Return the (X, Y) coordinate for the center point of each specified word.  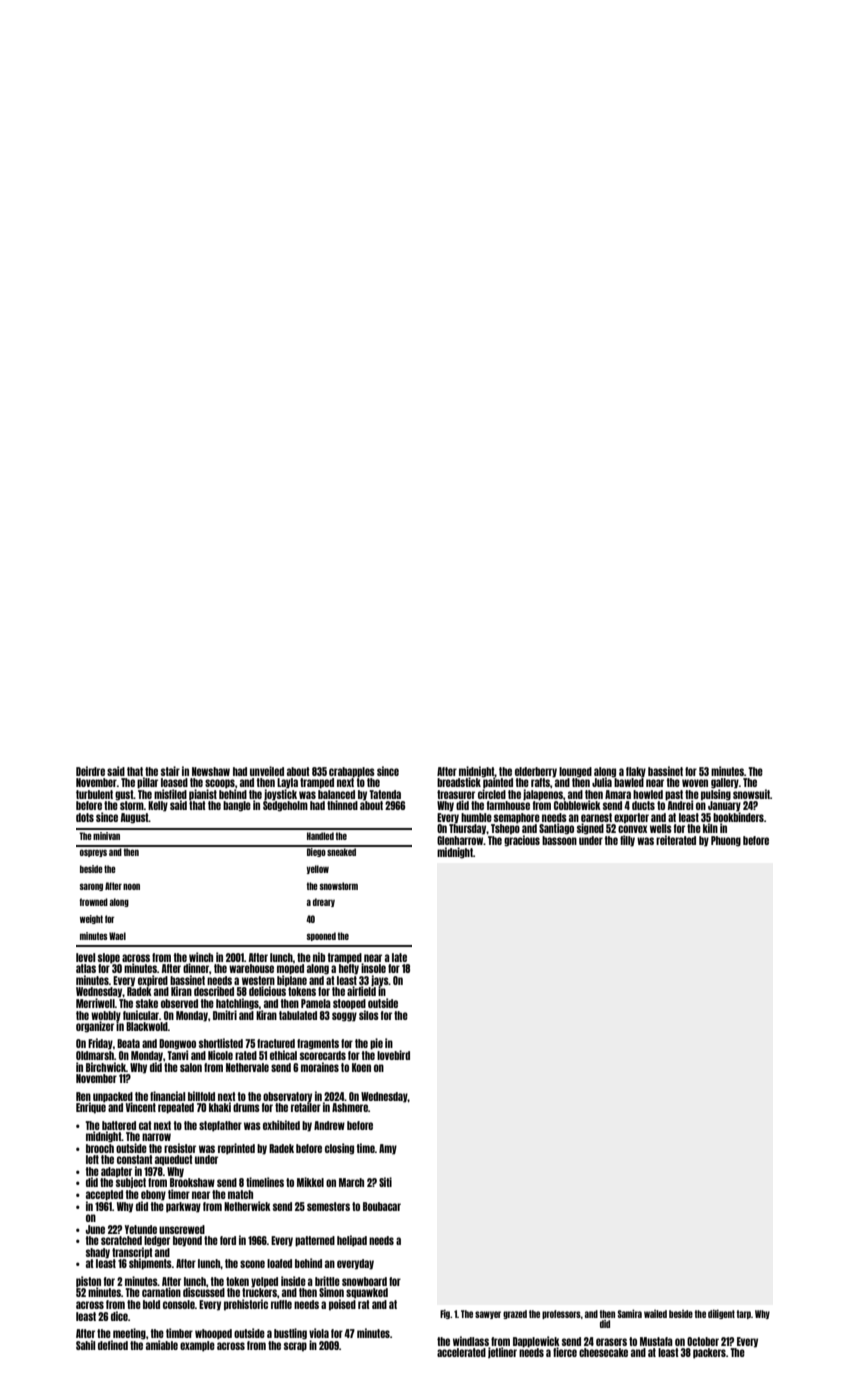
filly (627, 841)
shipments (150, 1264)
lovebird (393, 1055)
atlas (86, 968)
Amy (388, 1149)
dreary (324, 902)
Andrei (680, 805)
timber (179, 1333)
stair (170, 771)
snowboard (364, 1281)
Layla (287, 783)
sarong (91, 887)
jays (380, 981)
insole (373, 968)
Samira (630, 1314)
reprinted (236, 1149)
